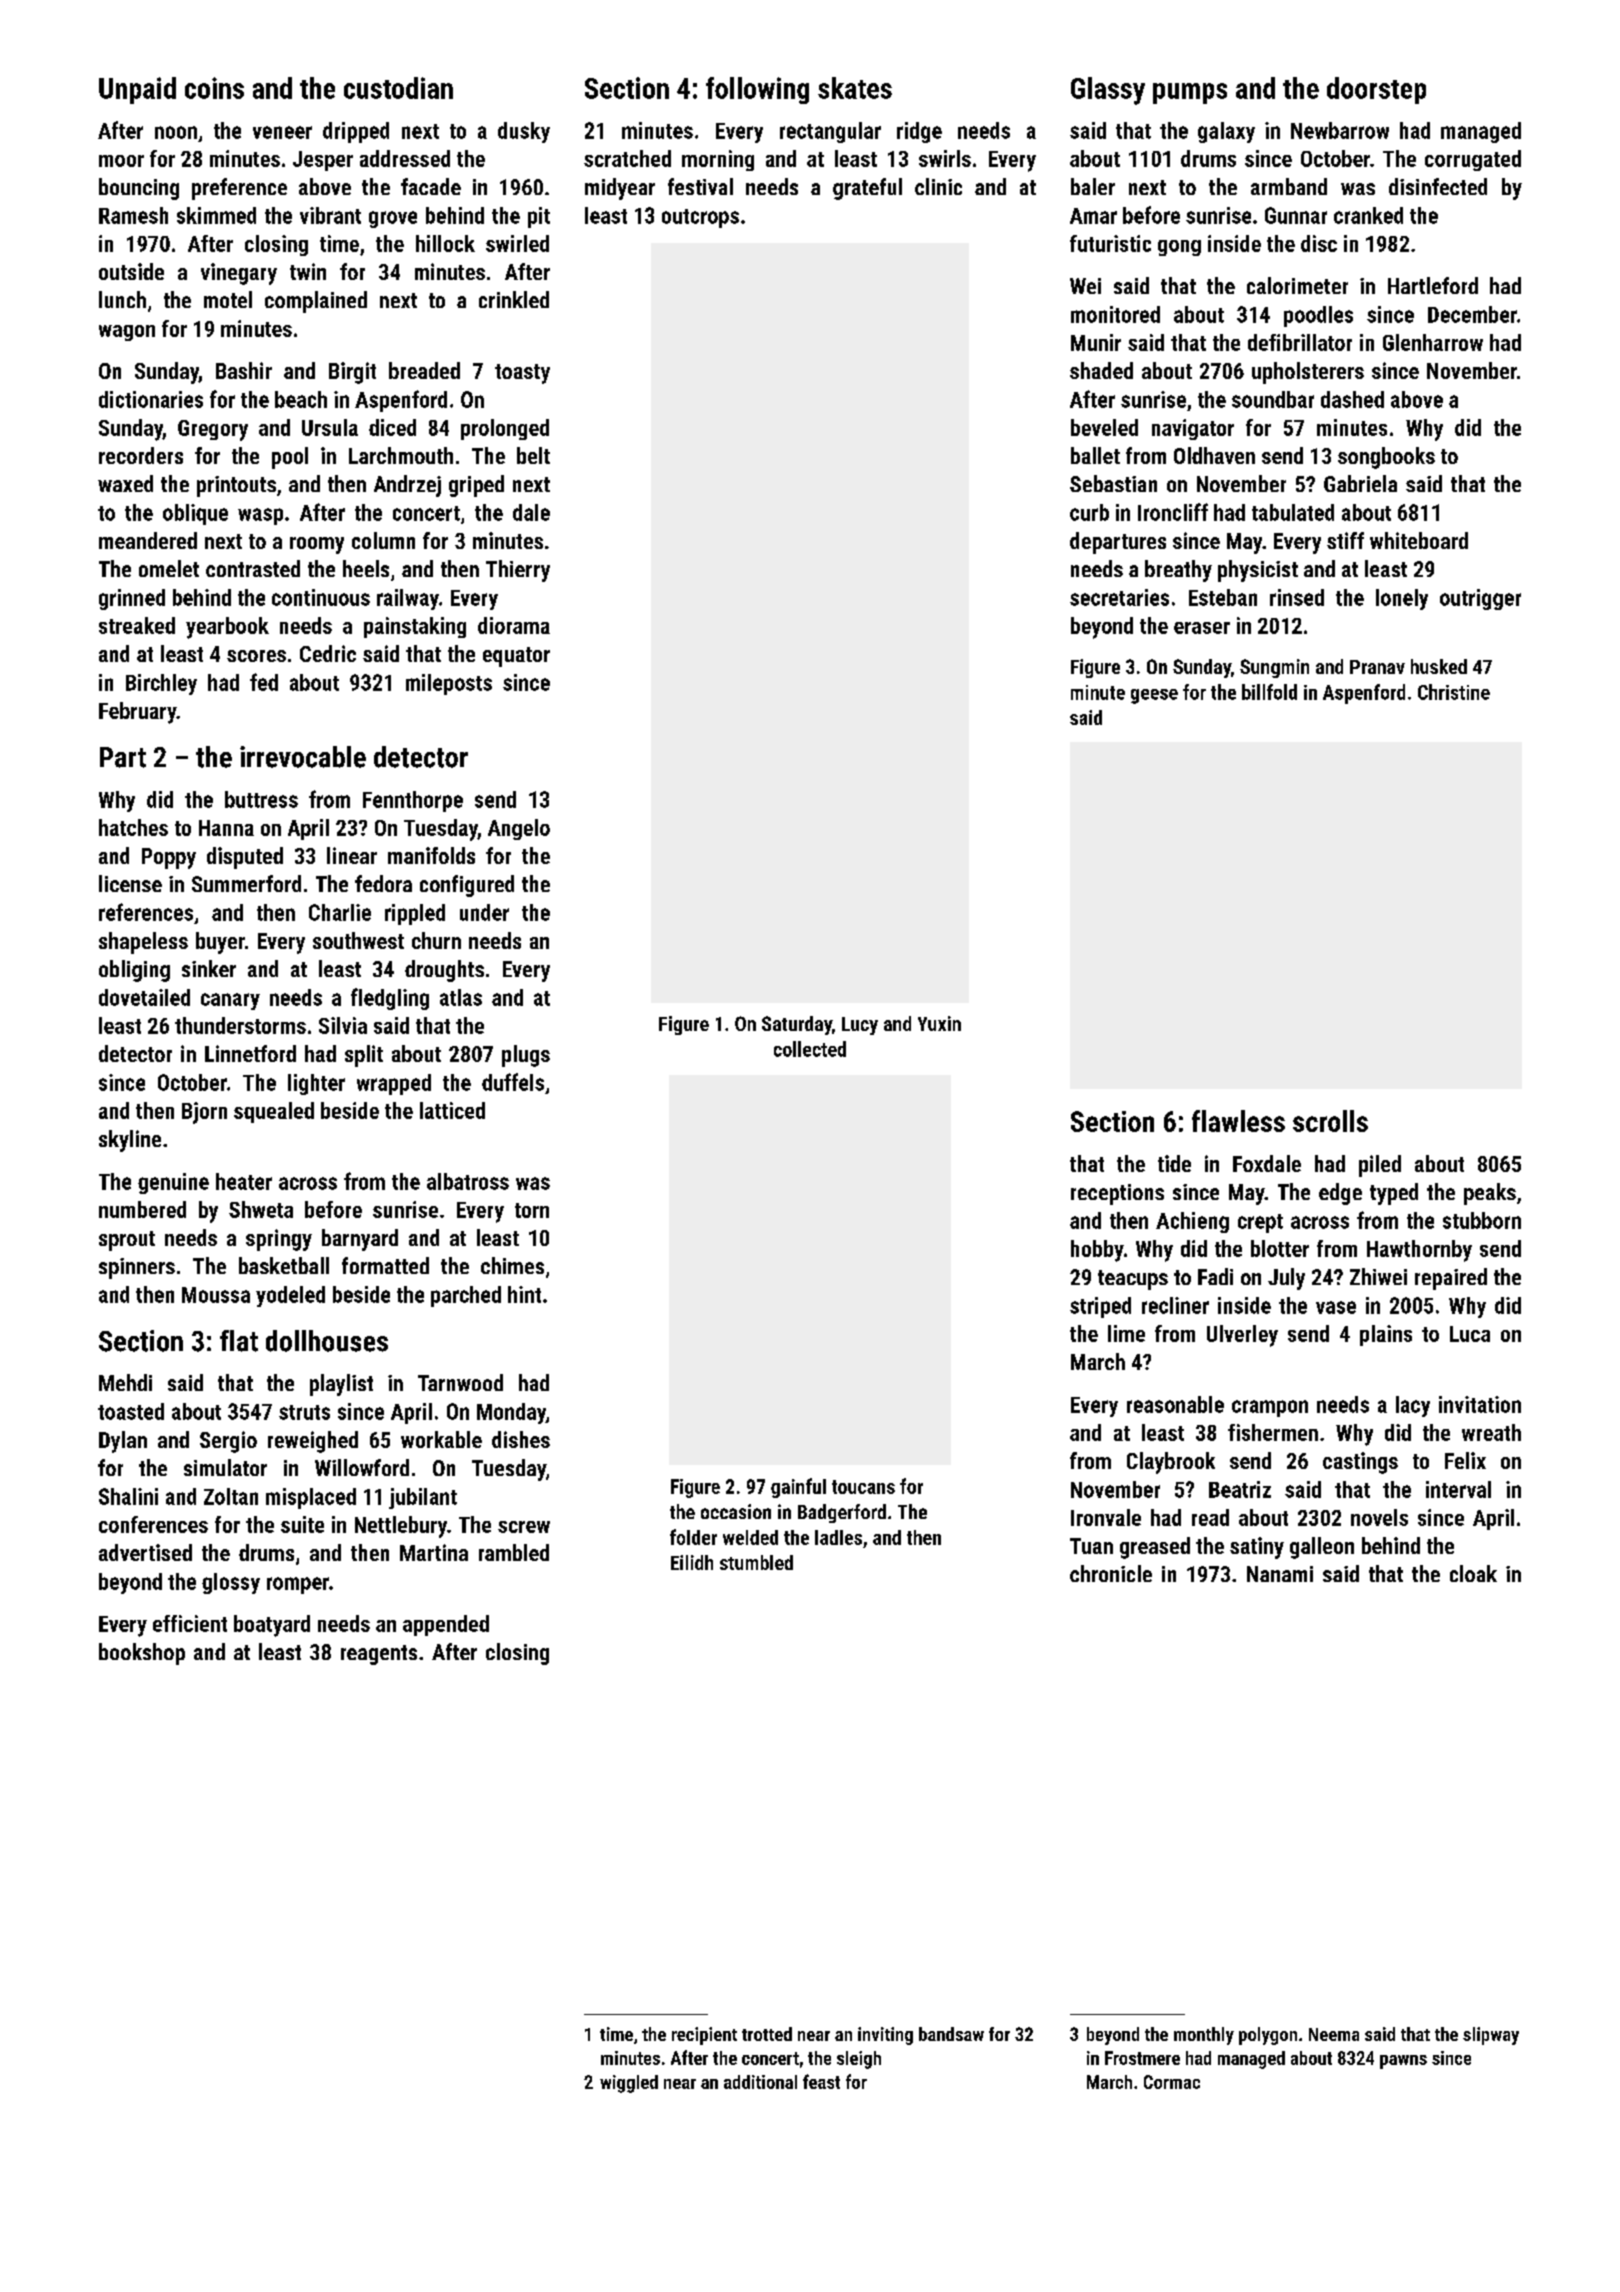  What do you see at coordinates (362, 1467) in the document?
I see `Willowford` at bounding box center [362, 1467].
